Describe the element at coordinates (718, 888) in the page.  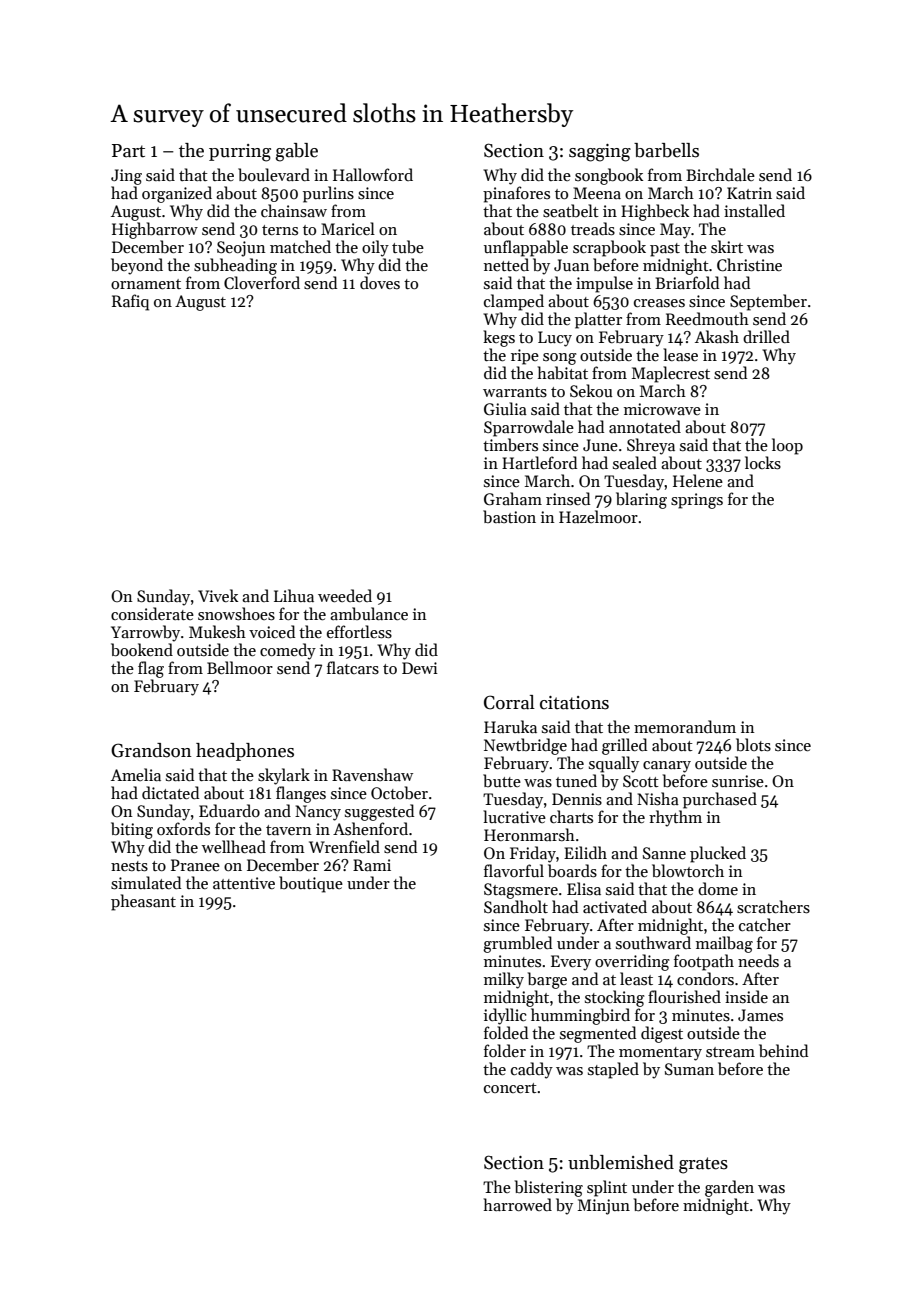
I see `dome` at that location.
